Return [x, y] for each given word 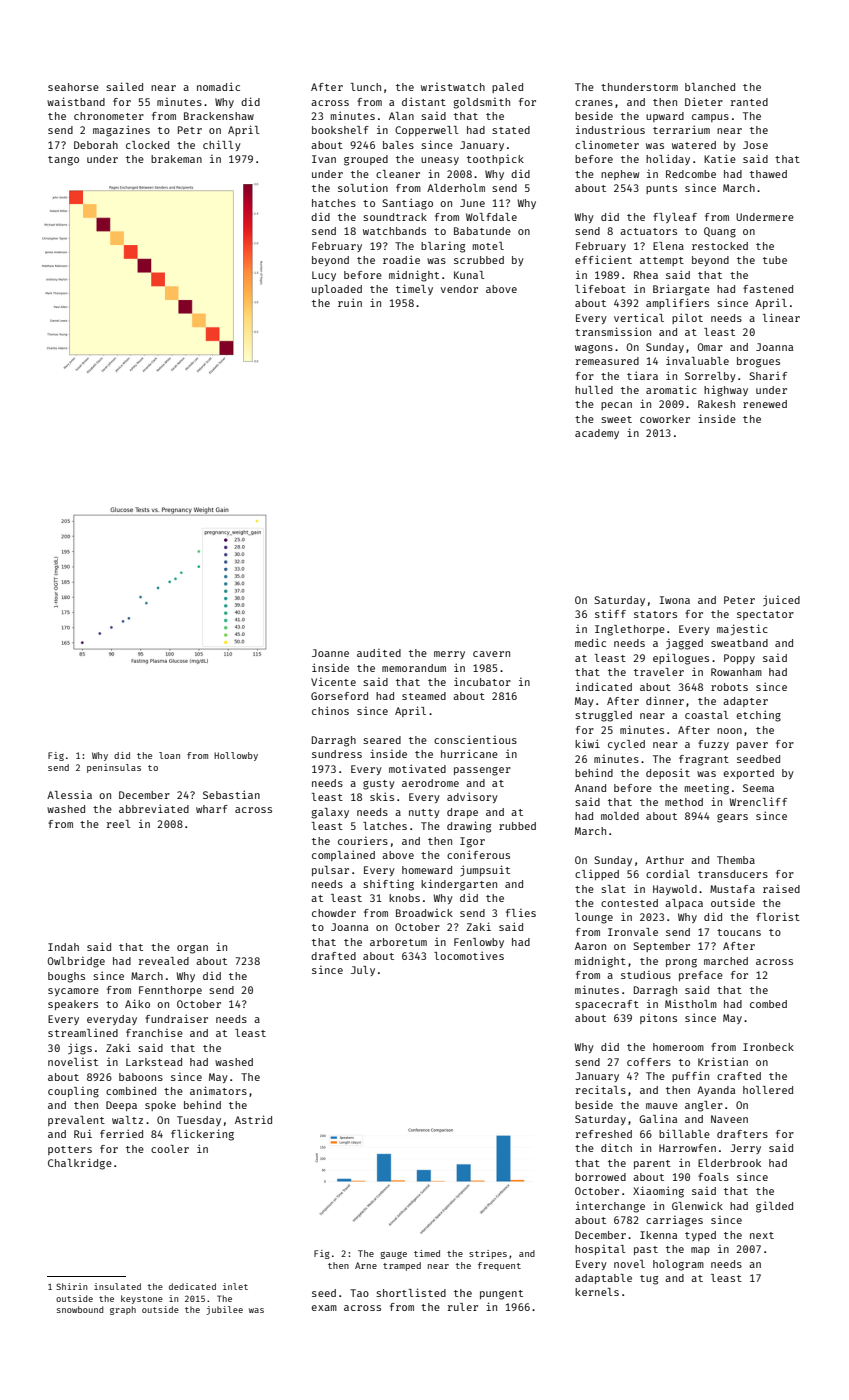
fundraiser [176, 1018]
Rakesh [716, 404]
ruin [350, 302]
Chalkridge [80, 1164]
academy [597, 434]
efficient [603, 259]
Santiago [407, 204]
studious [646, 975]
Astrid [253, 1119]
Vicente [333, 682]
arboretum [398, 942]
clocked [147, 145]
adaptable [603, 1279]
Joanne [330, 653]
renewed [765, 404]
